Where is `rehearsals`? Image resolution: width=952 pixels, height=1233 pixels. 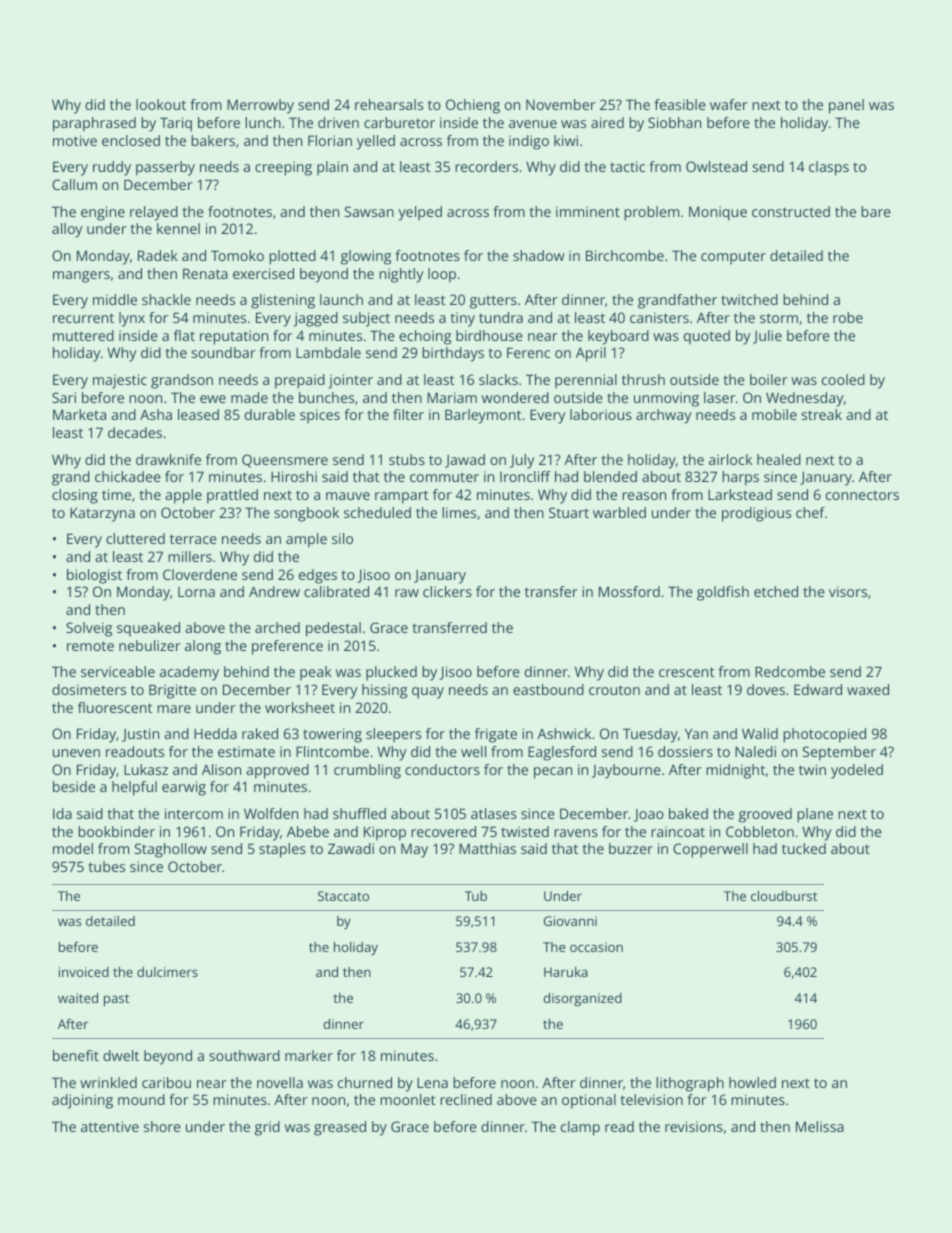 rehearsals is located at coordinates (389, 104).
